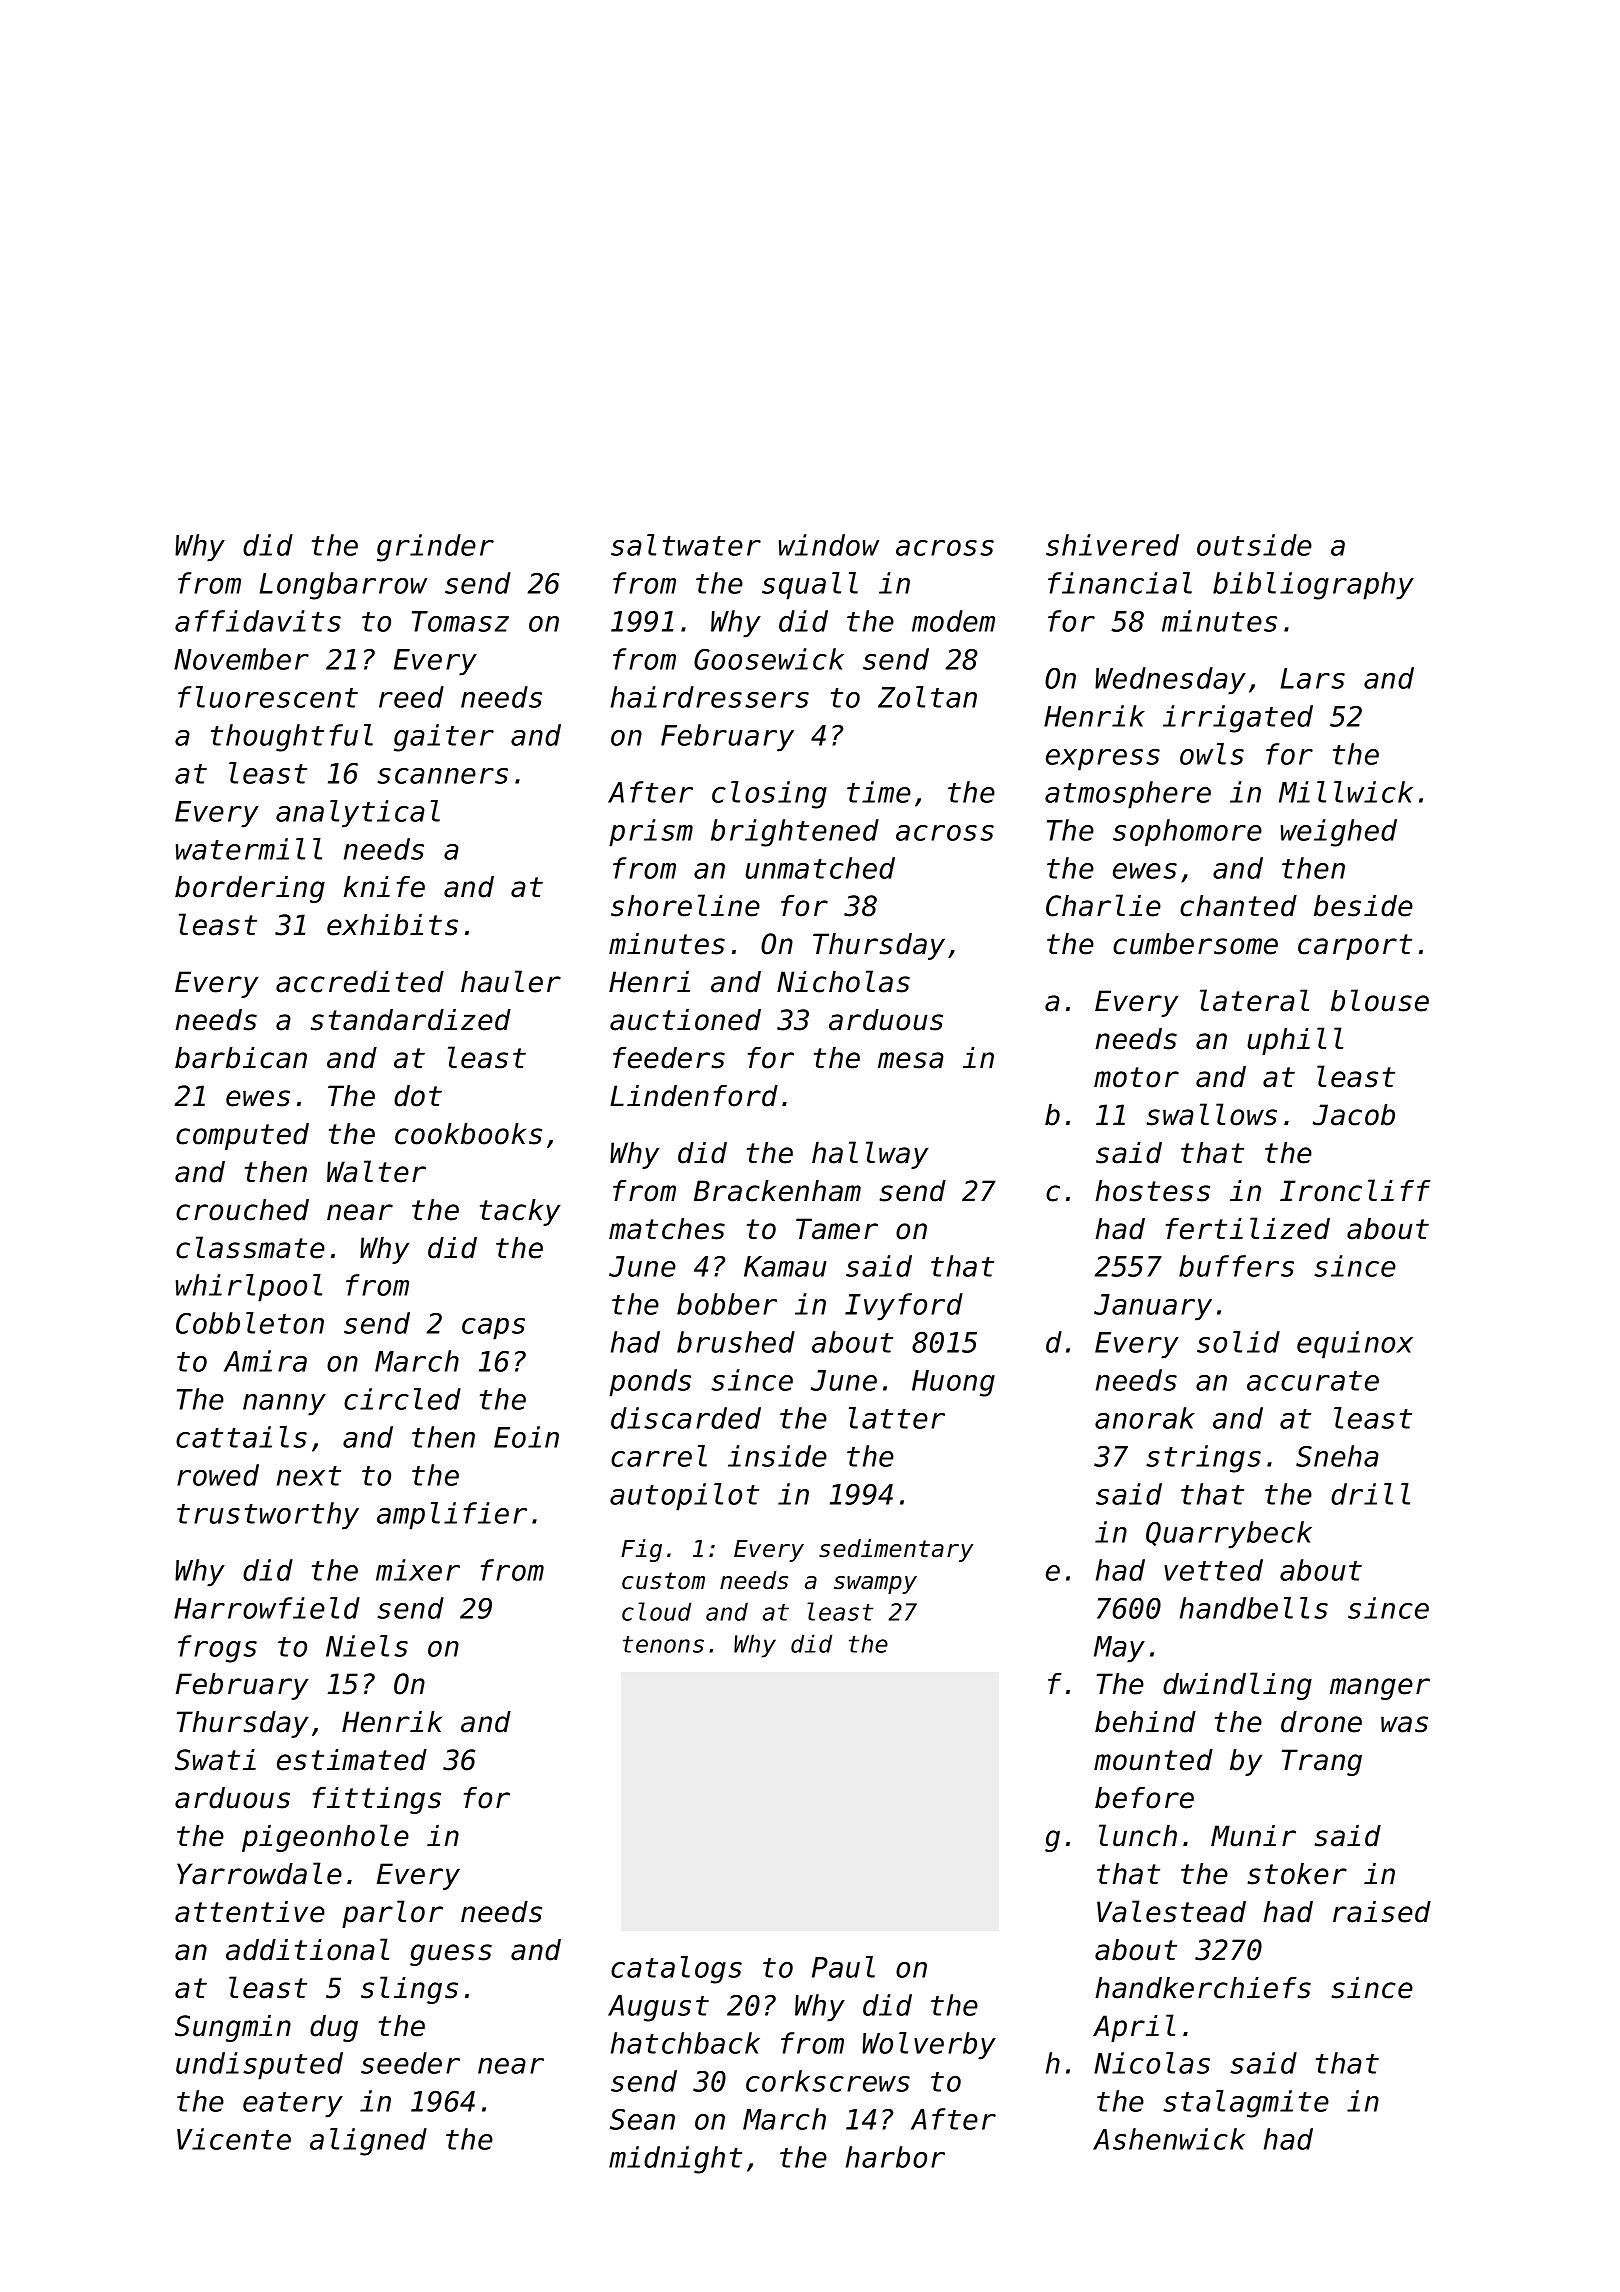 Image resolution: width=1620 pixels, height=2292 pixels. I want to click on circled, so click(402, 1399).
